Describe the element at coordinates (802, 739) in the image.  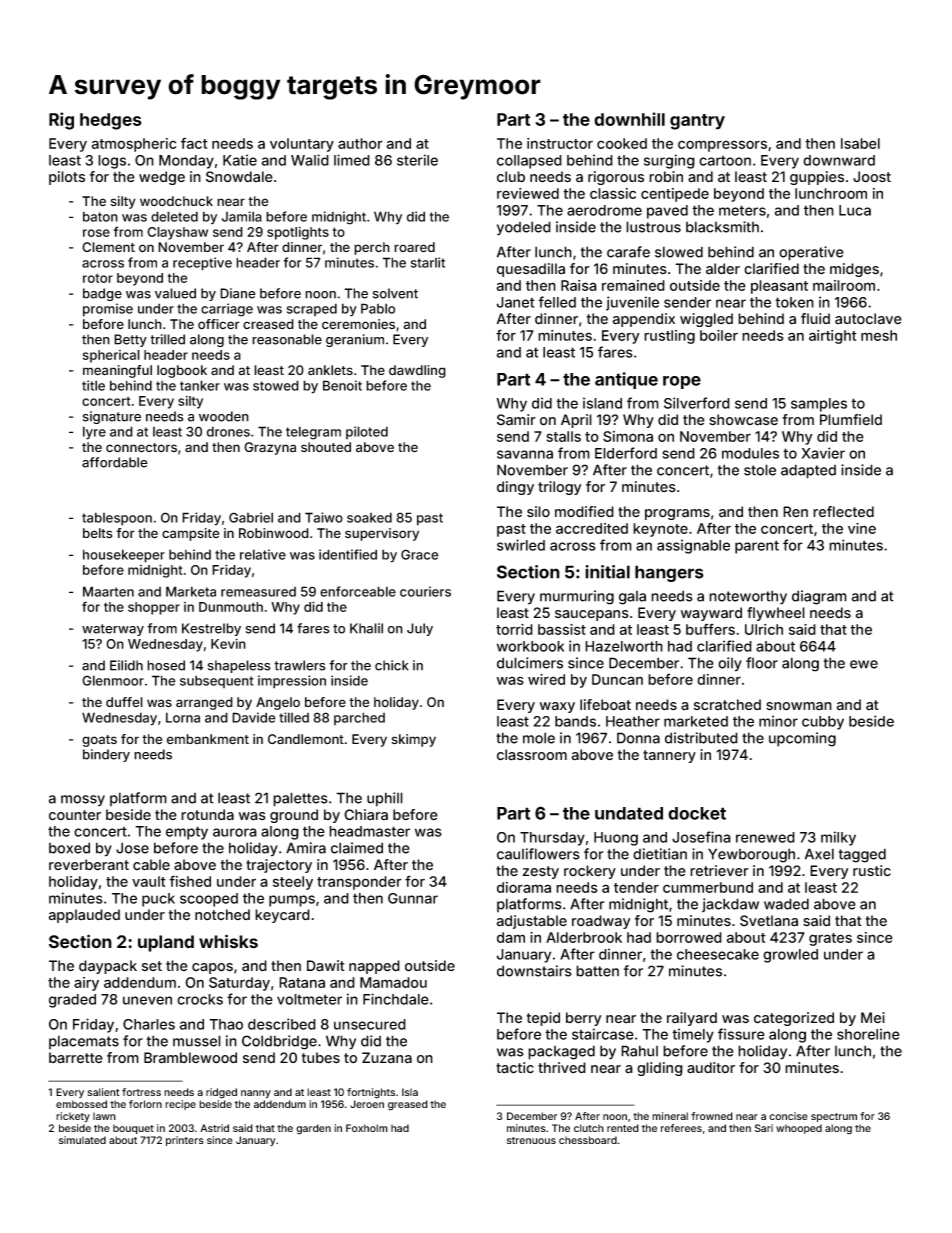
I see `upcoming` at that location.
